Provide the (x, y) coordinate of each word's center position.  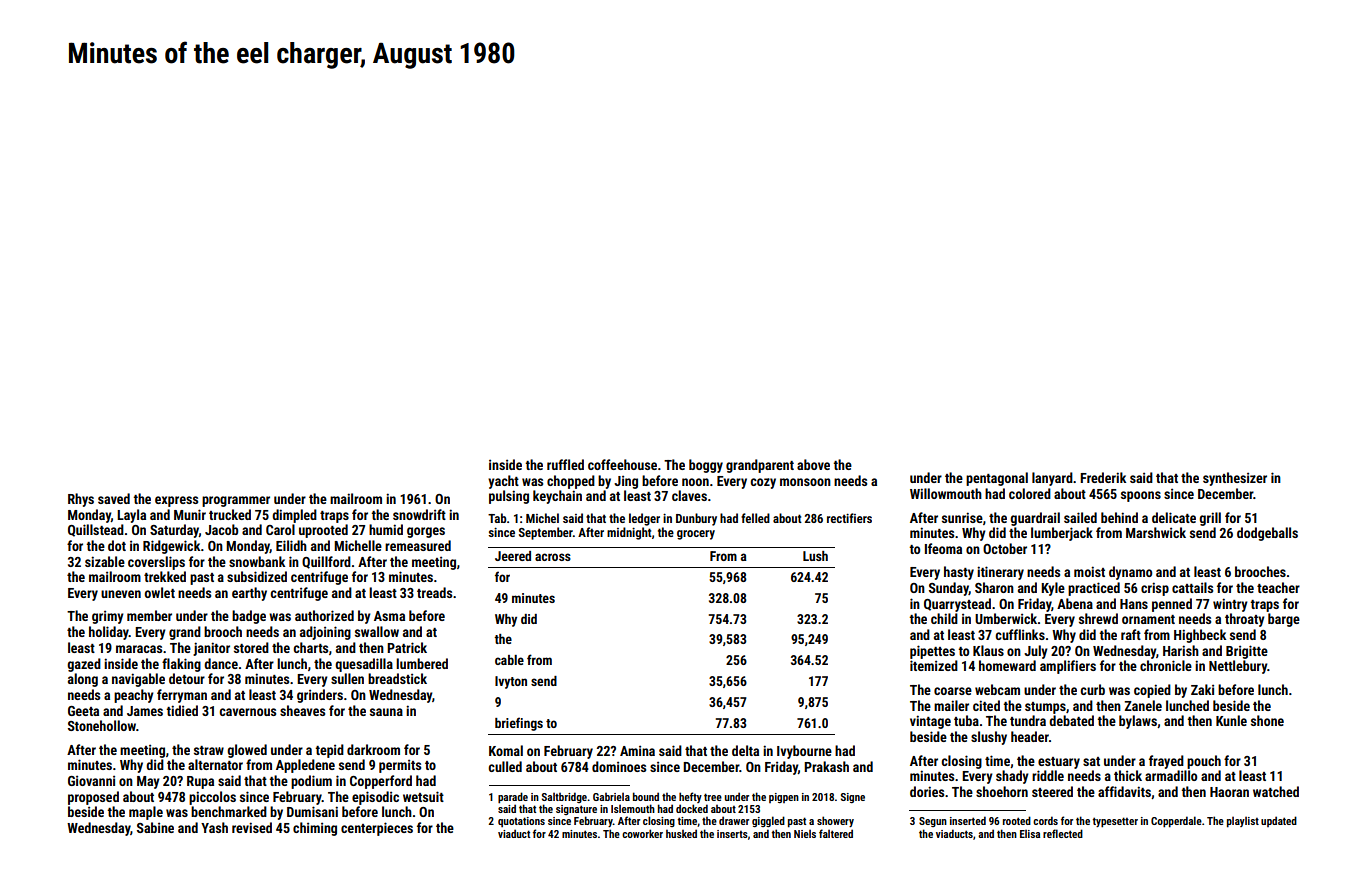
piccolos (212, 798)
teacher (1278, 587)
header (1030, 736)
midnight (629, 533)
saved (114, 498)
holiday (109, 633)
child (944, 618)
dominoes (619, 766)
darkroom (373, 749)
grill (1210, 519)
